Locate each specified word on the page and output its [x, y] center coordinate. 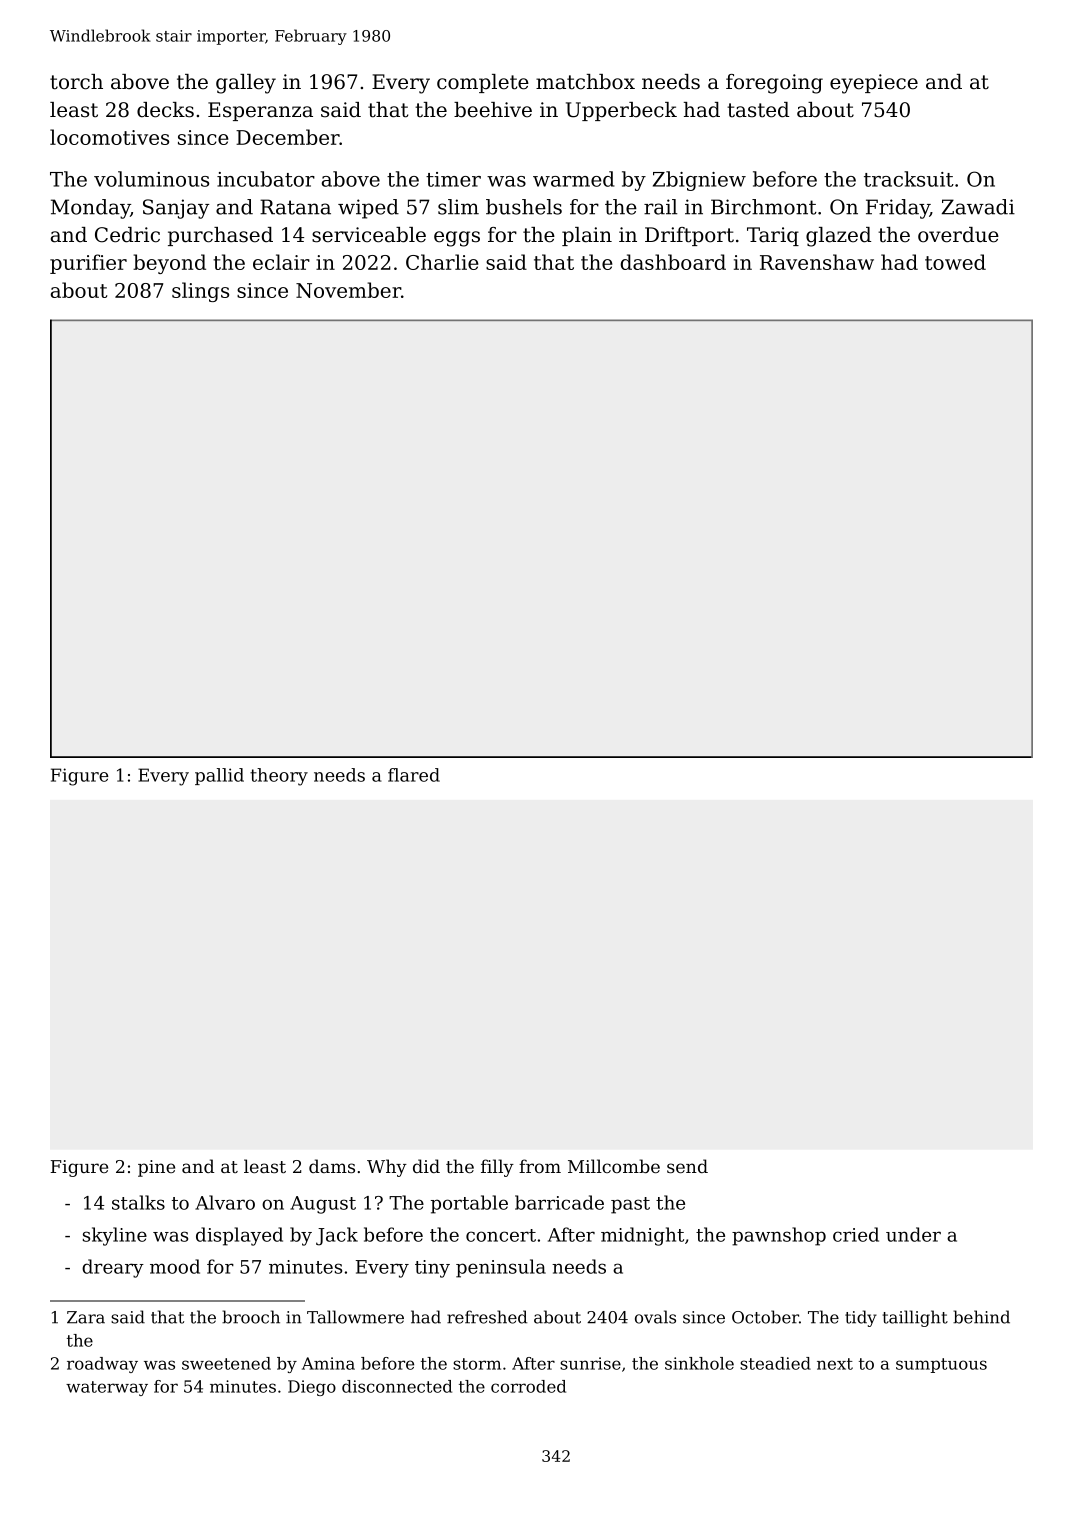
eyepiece [874, 84]
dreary [113, 1268]
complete [483, 83]
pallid [219, 776]
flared [414, 775]
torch [76, 82]
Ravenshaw [817, 262]
